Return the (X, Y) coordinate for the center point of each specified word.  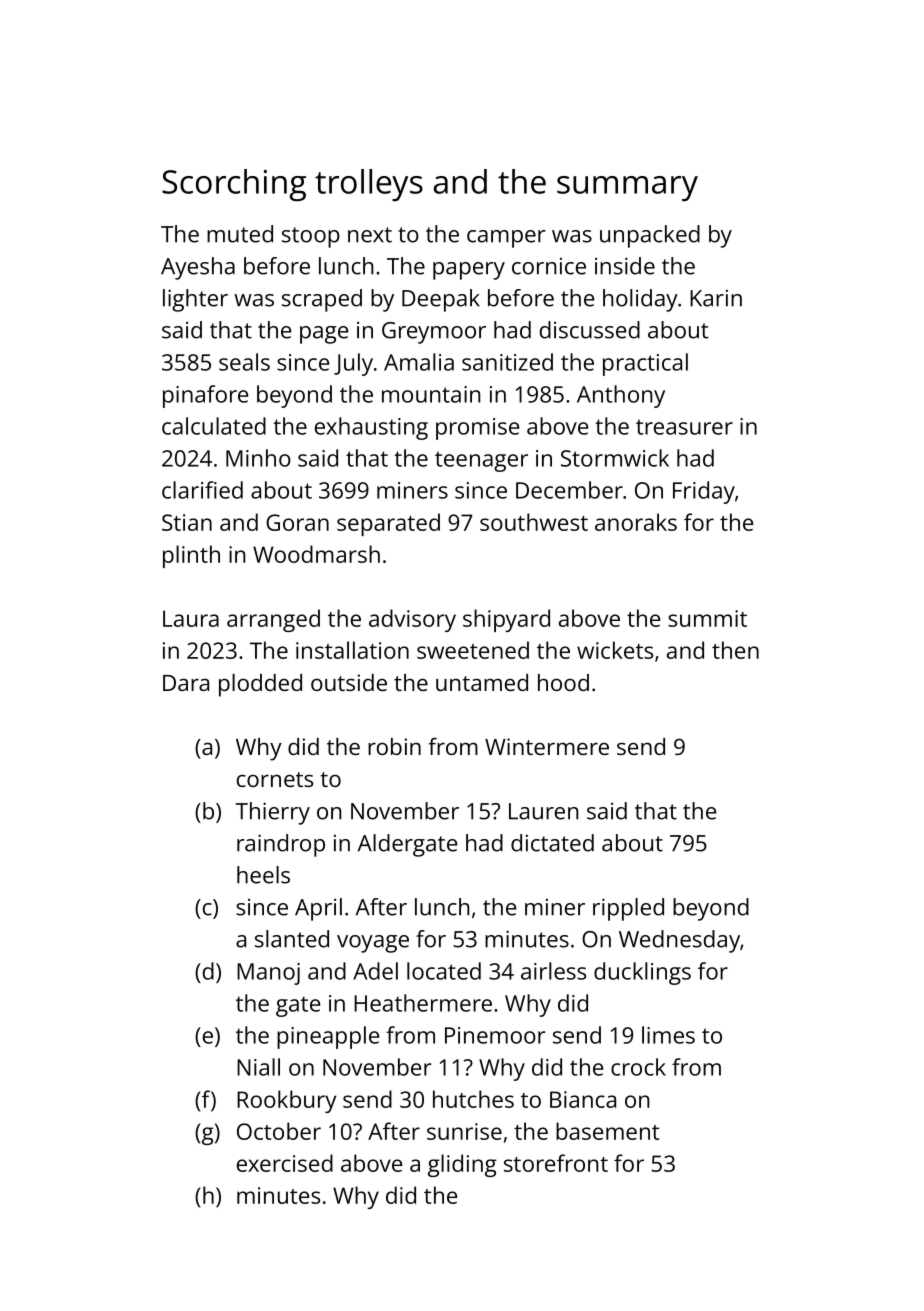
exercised (285, 1163)
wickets (615, 650)
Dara (186, 683)
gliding (462, 1165)
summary (627, 188)
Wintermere (547, 746)
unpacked (650, 236)
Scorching (234, 185)
